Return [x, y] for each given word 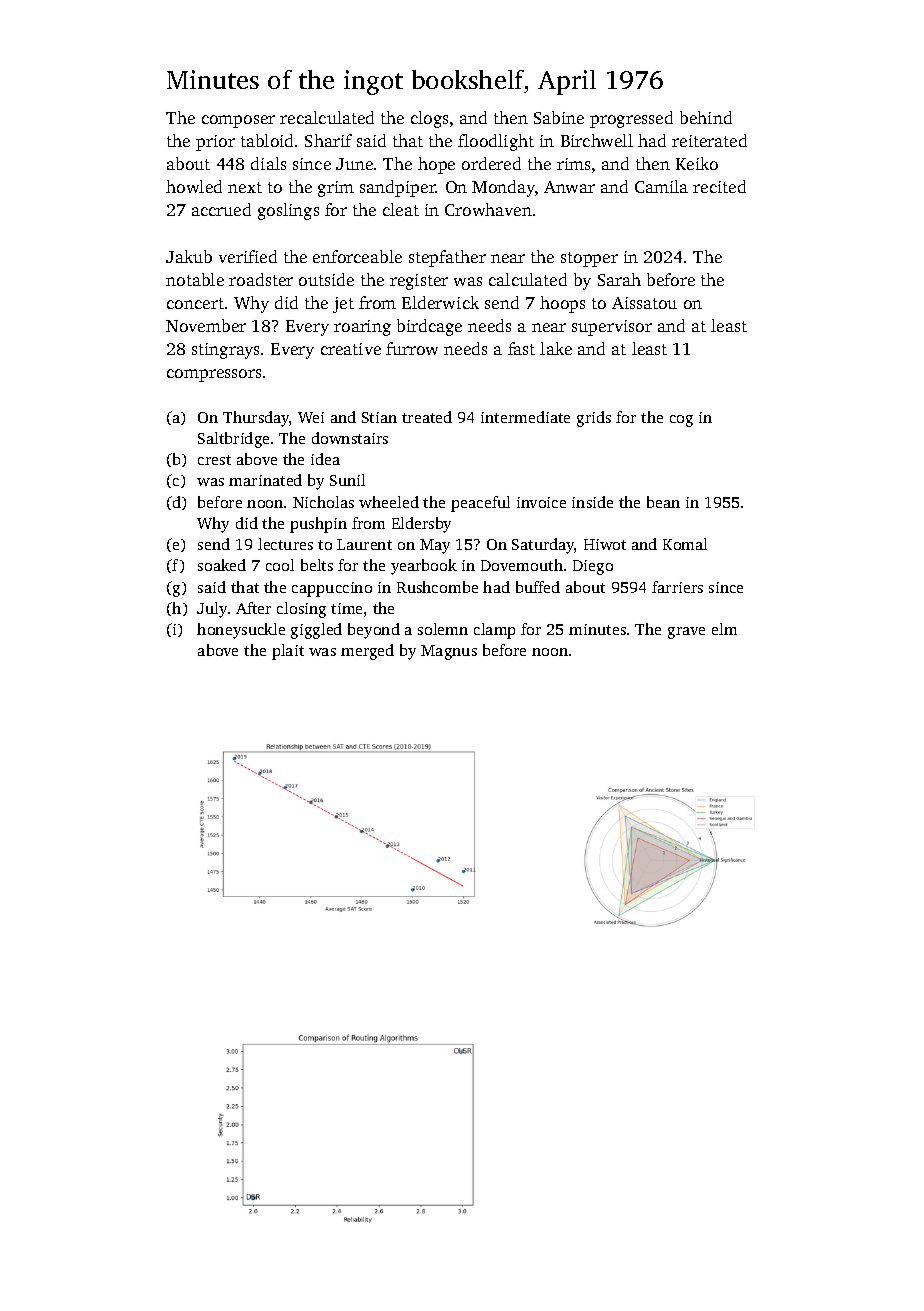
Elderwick [440, 302]
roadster [261, 279]
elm [724, 629]
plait [288, 652]
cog [681, 421]
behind [706, 117]
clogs [429, 119]
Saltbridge [233, 440]
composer [238, 121]
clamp [494, 631]
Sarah [619, 279]
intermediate [525, 417]
